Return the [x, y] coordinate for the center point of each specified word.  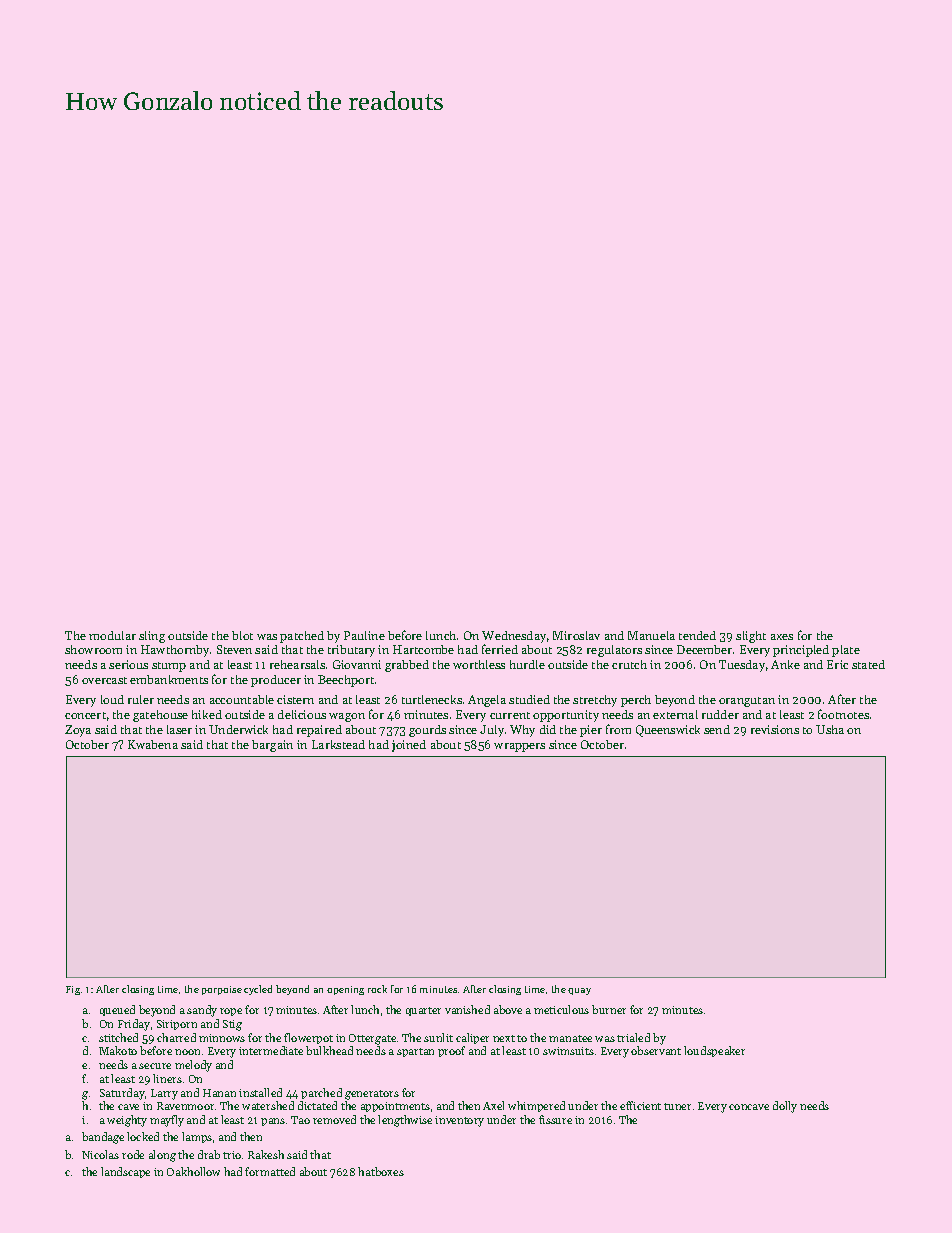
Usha [830, 729]
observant [656, 1050]
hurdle [527, 664]
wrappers [519, 747]
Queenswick [668, 731]
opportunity [566, 716]
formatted [270, 1171]
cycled [258, 990]
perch [636, 701]
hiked [207, 714]
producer [276, 681]
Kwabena [153, 744]
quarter [423, 1011]
